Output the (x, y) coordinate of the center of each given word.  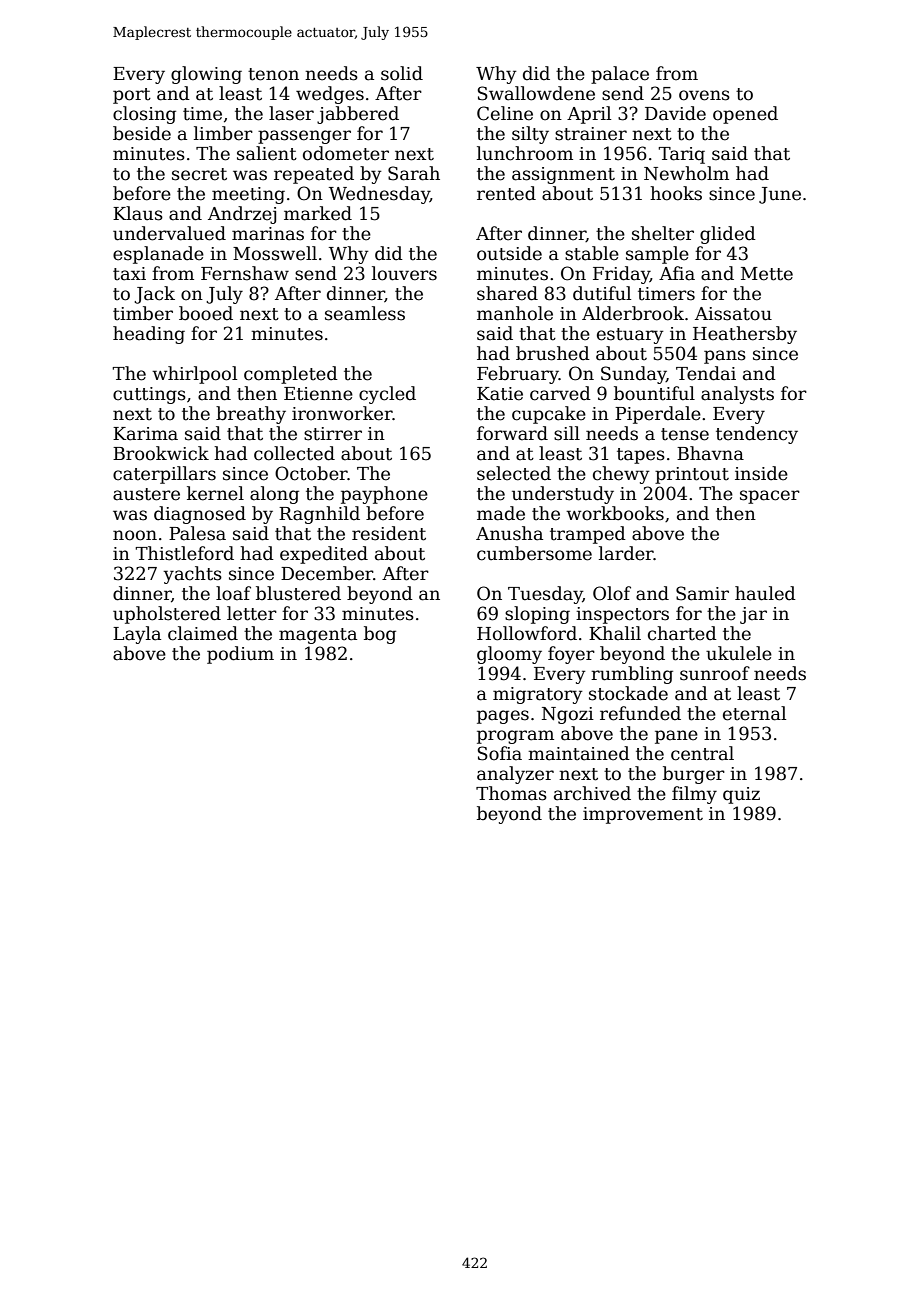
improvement (643, 815)
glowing (206, 75)
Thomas (511, 793)
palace (620, 75)
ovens (704, 95)
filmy (694, 795)
